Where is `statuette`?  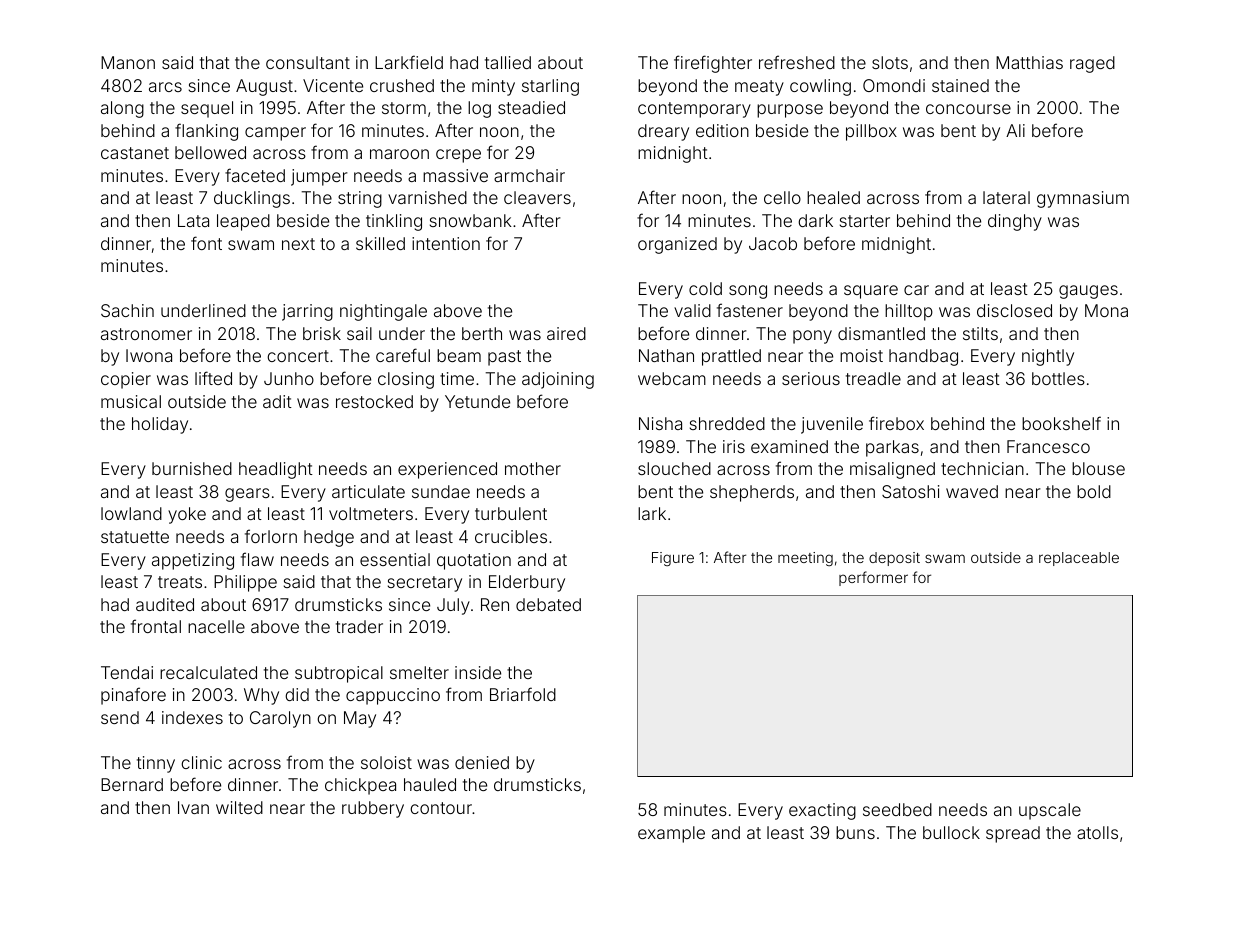
statuette is located at coordinates (135, 537).
